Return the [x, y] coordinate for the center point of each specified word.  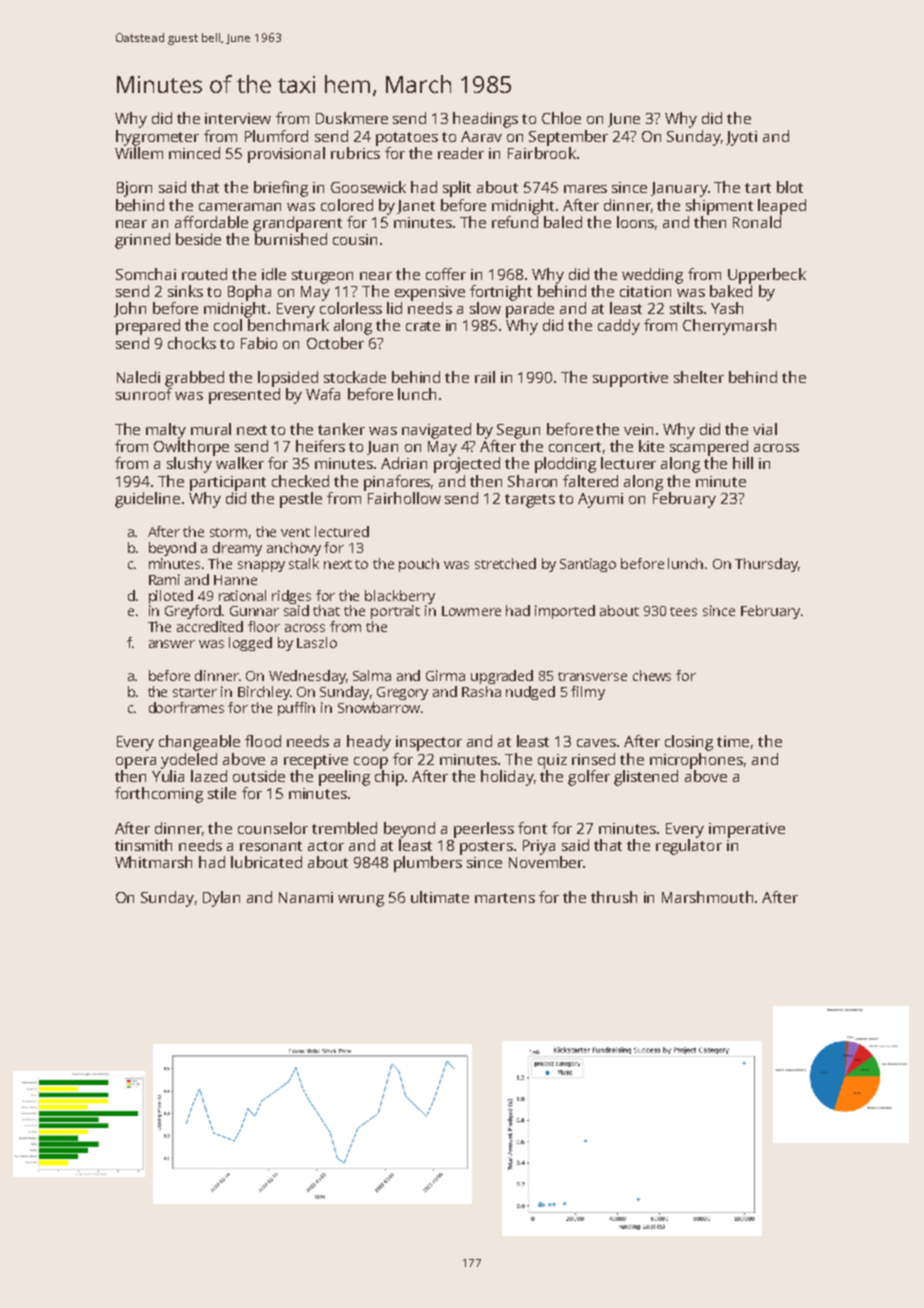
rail [485, 377]
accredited [210, 626]
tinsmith [143, 845]
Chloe [561, 118]
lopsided [288, 379]
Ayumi [600, 500]
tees [683, 611]
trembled [344, 828]
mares [585, 189]
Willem [139, 153]
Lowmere [471, 611]
